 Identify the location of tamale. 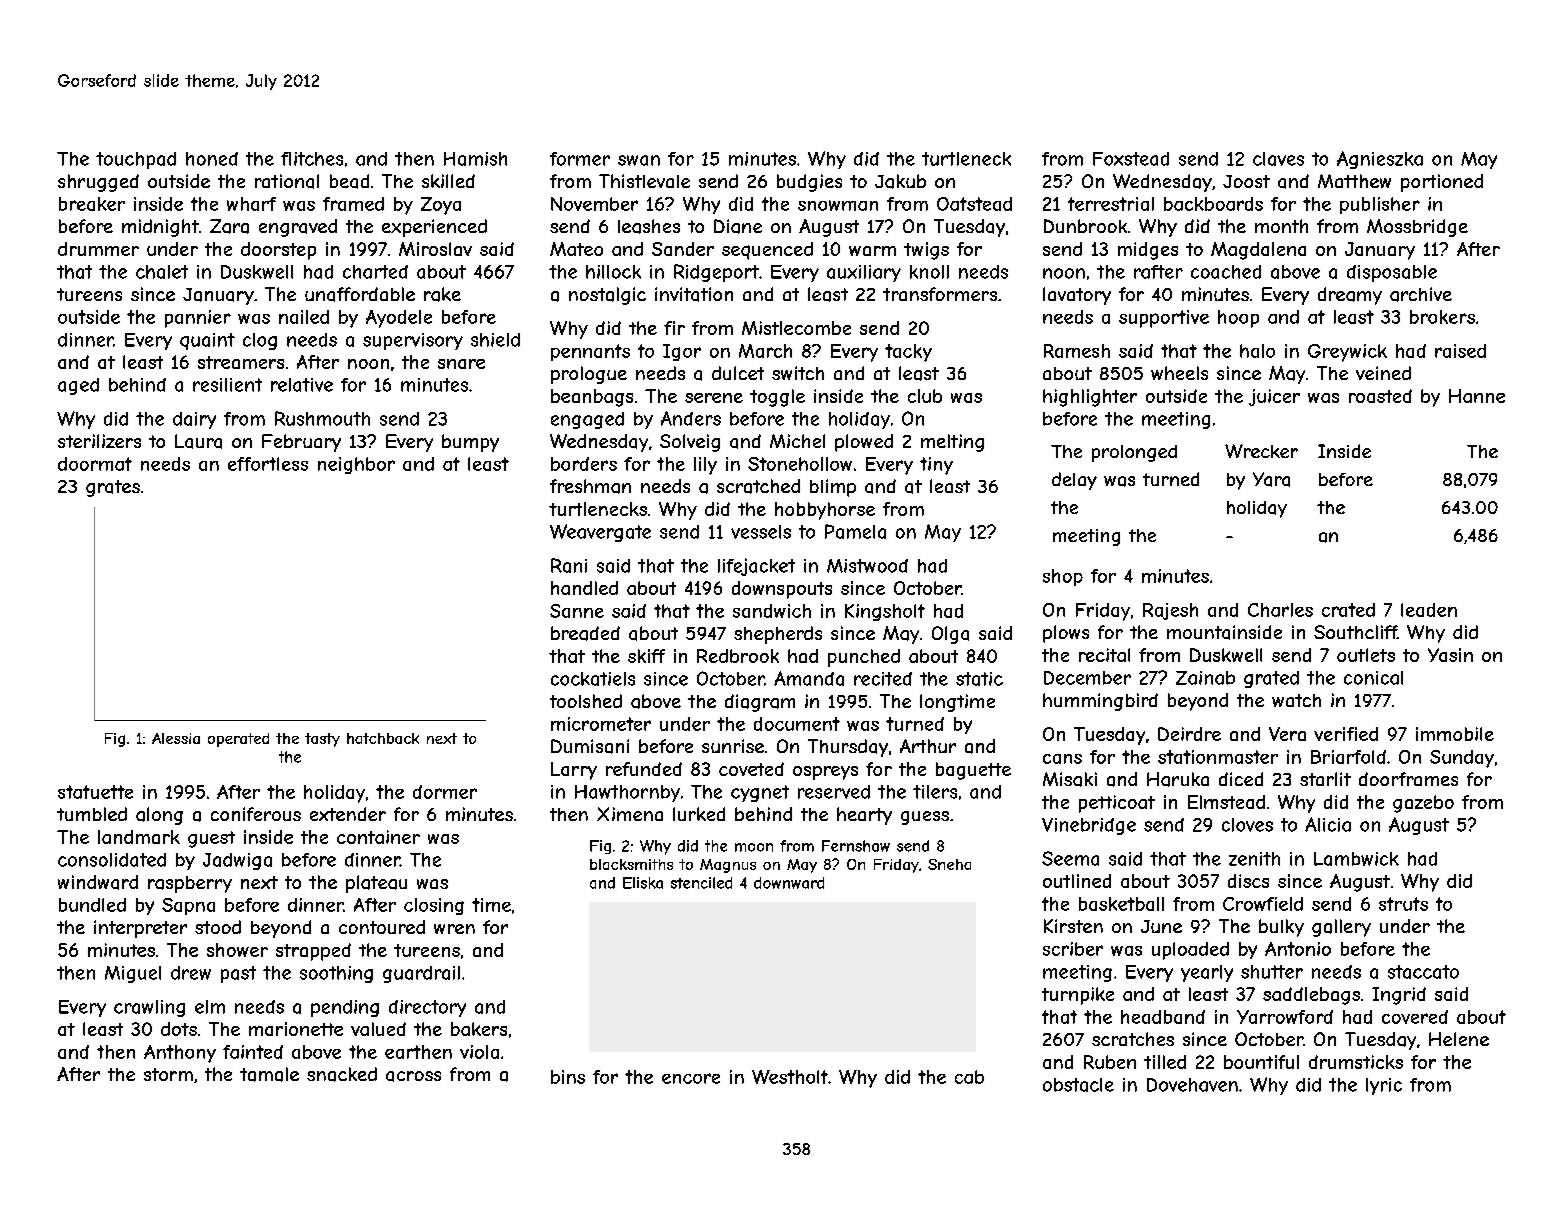
(269, 1074).
